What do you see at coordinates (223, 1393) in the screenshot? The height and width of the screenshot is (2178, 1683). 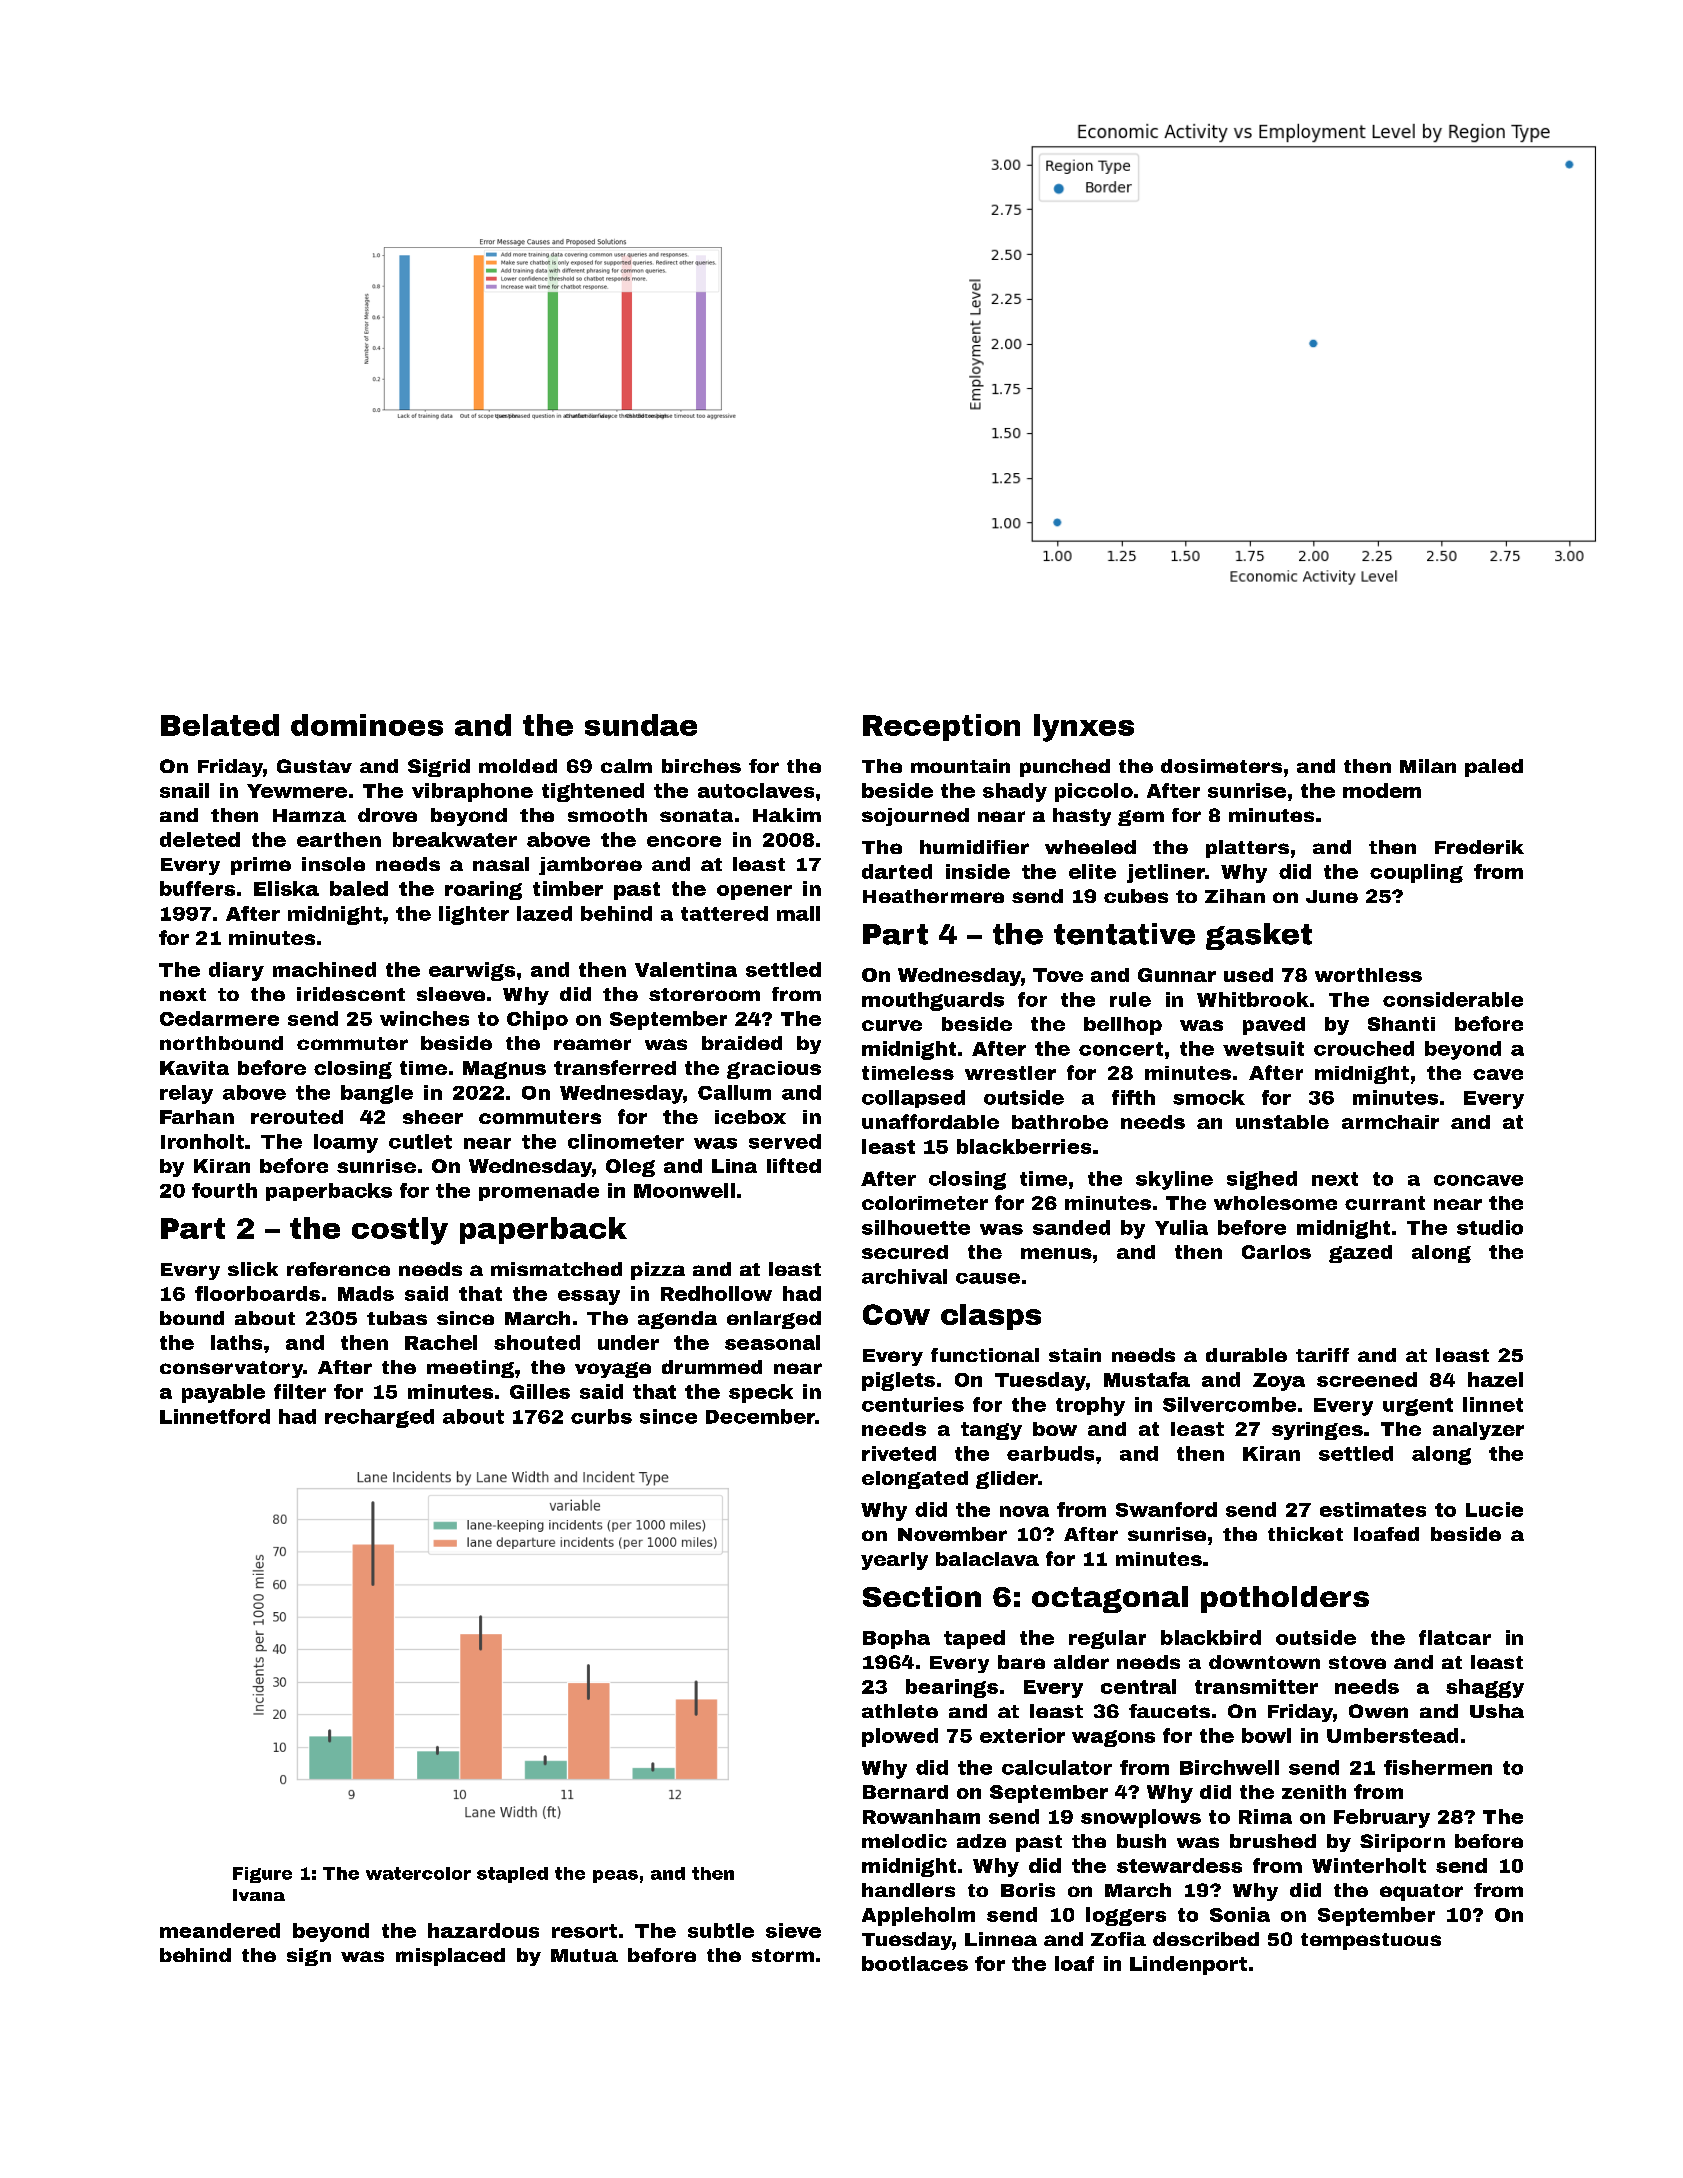 I see `payable` at bounding box center [223, 1393].
